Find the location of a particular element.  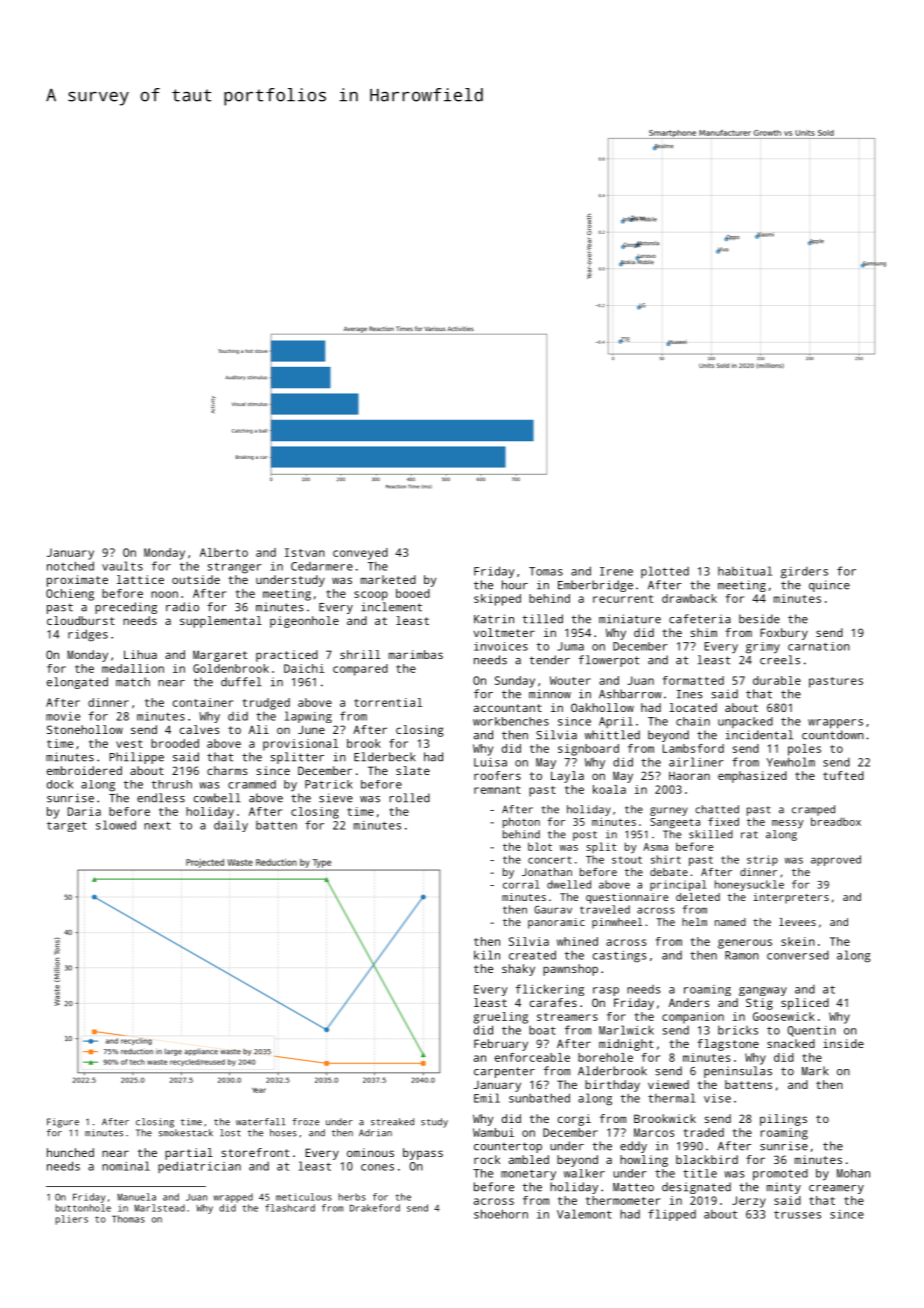

marimbas is located at coordinates (416, 654).
